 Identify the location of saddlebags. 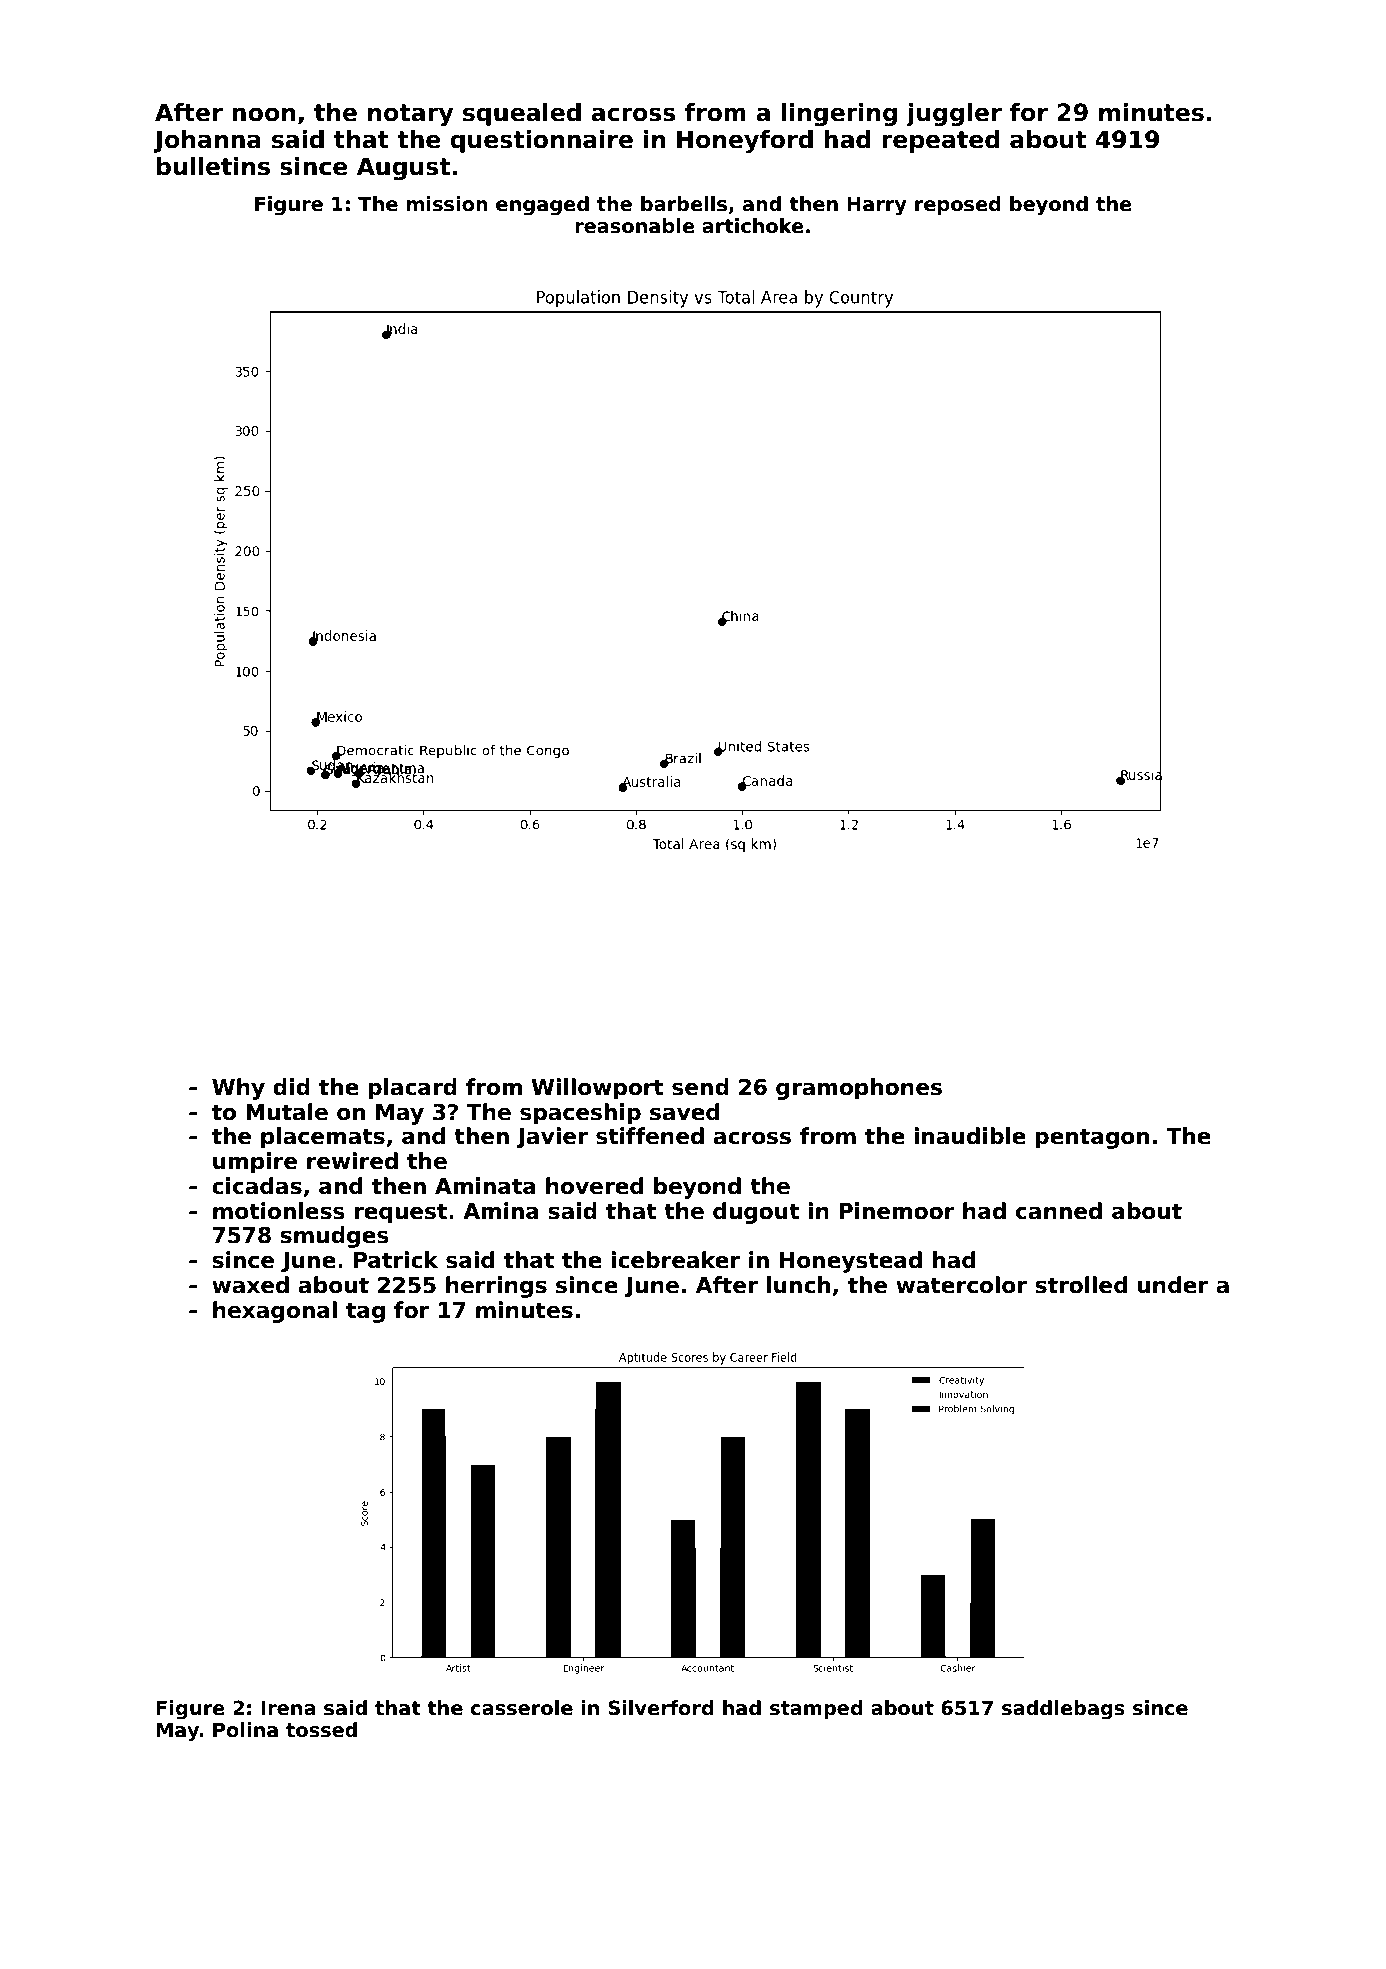
(1063, 1709).
